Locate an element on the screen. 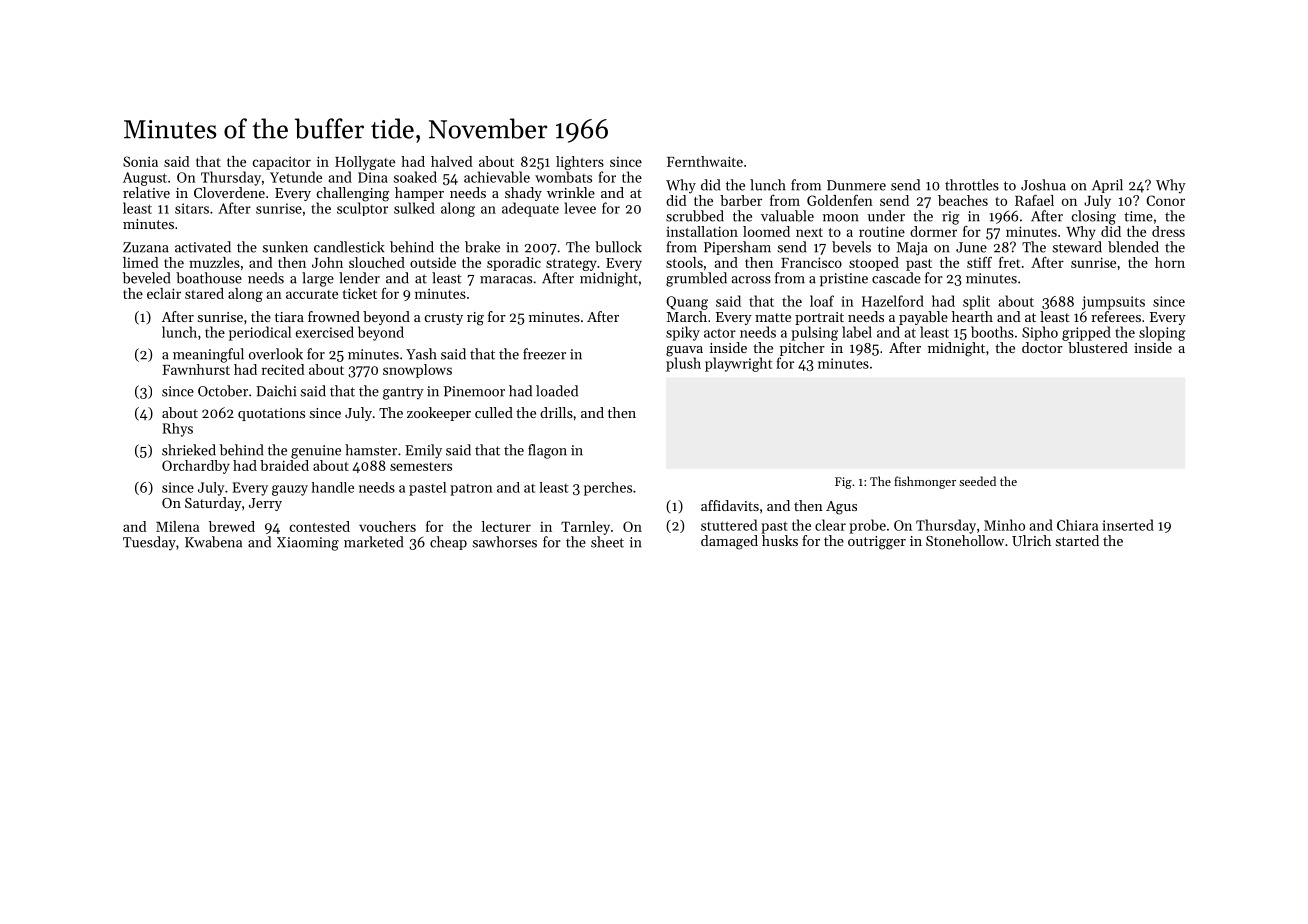 The image size is (1308, 924). flagon is located at coordinates (547, 451).
